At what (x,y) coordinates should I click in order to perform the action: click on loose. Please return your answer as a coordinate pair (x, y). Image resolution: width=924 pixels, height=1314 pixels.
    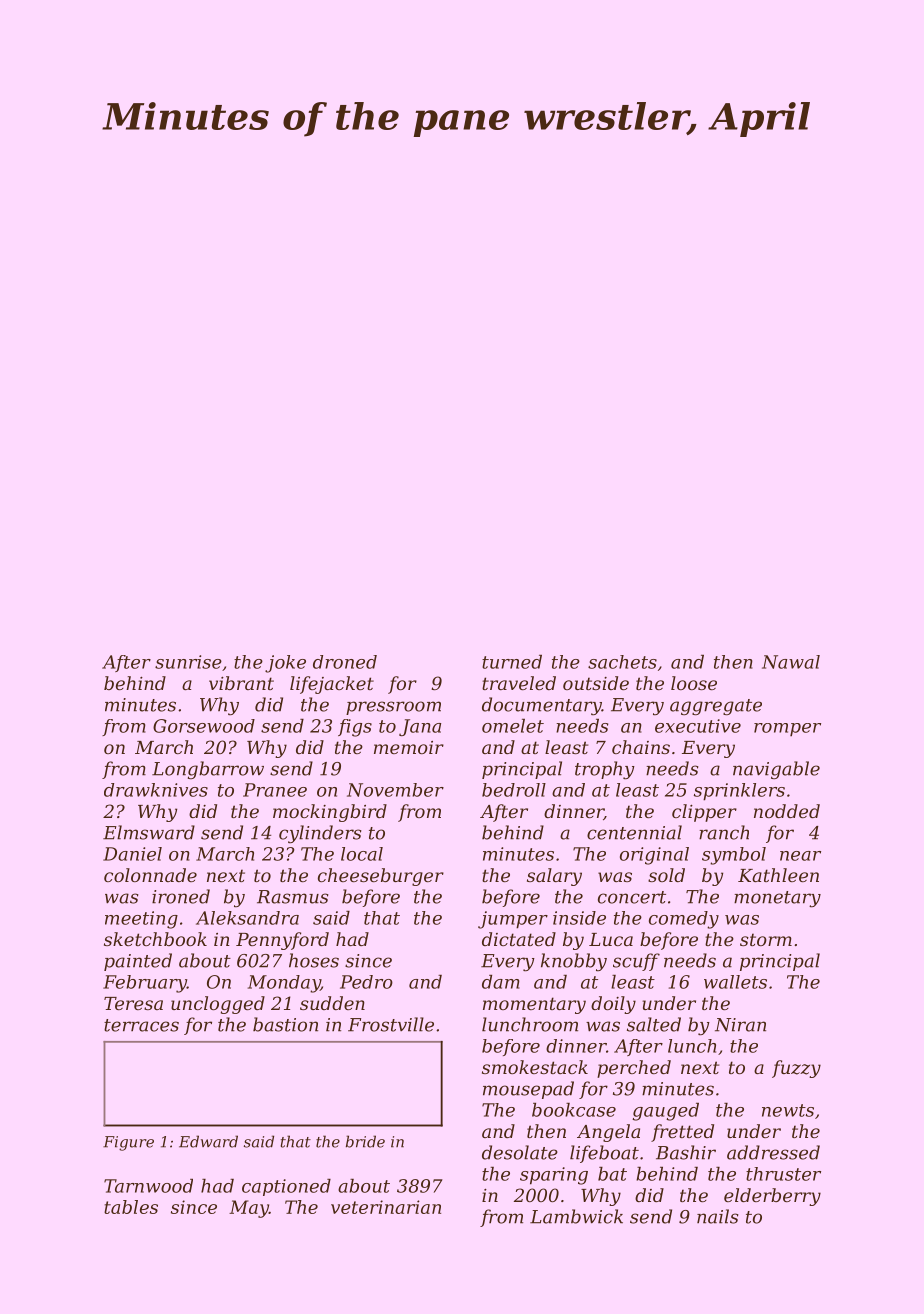
    Looking at the image, I should click on (694, 683).
